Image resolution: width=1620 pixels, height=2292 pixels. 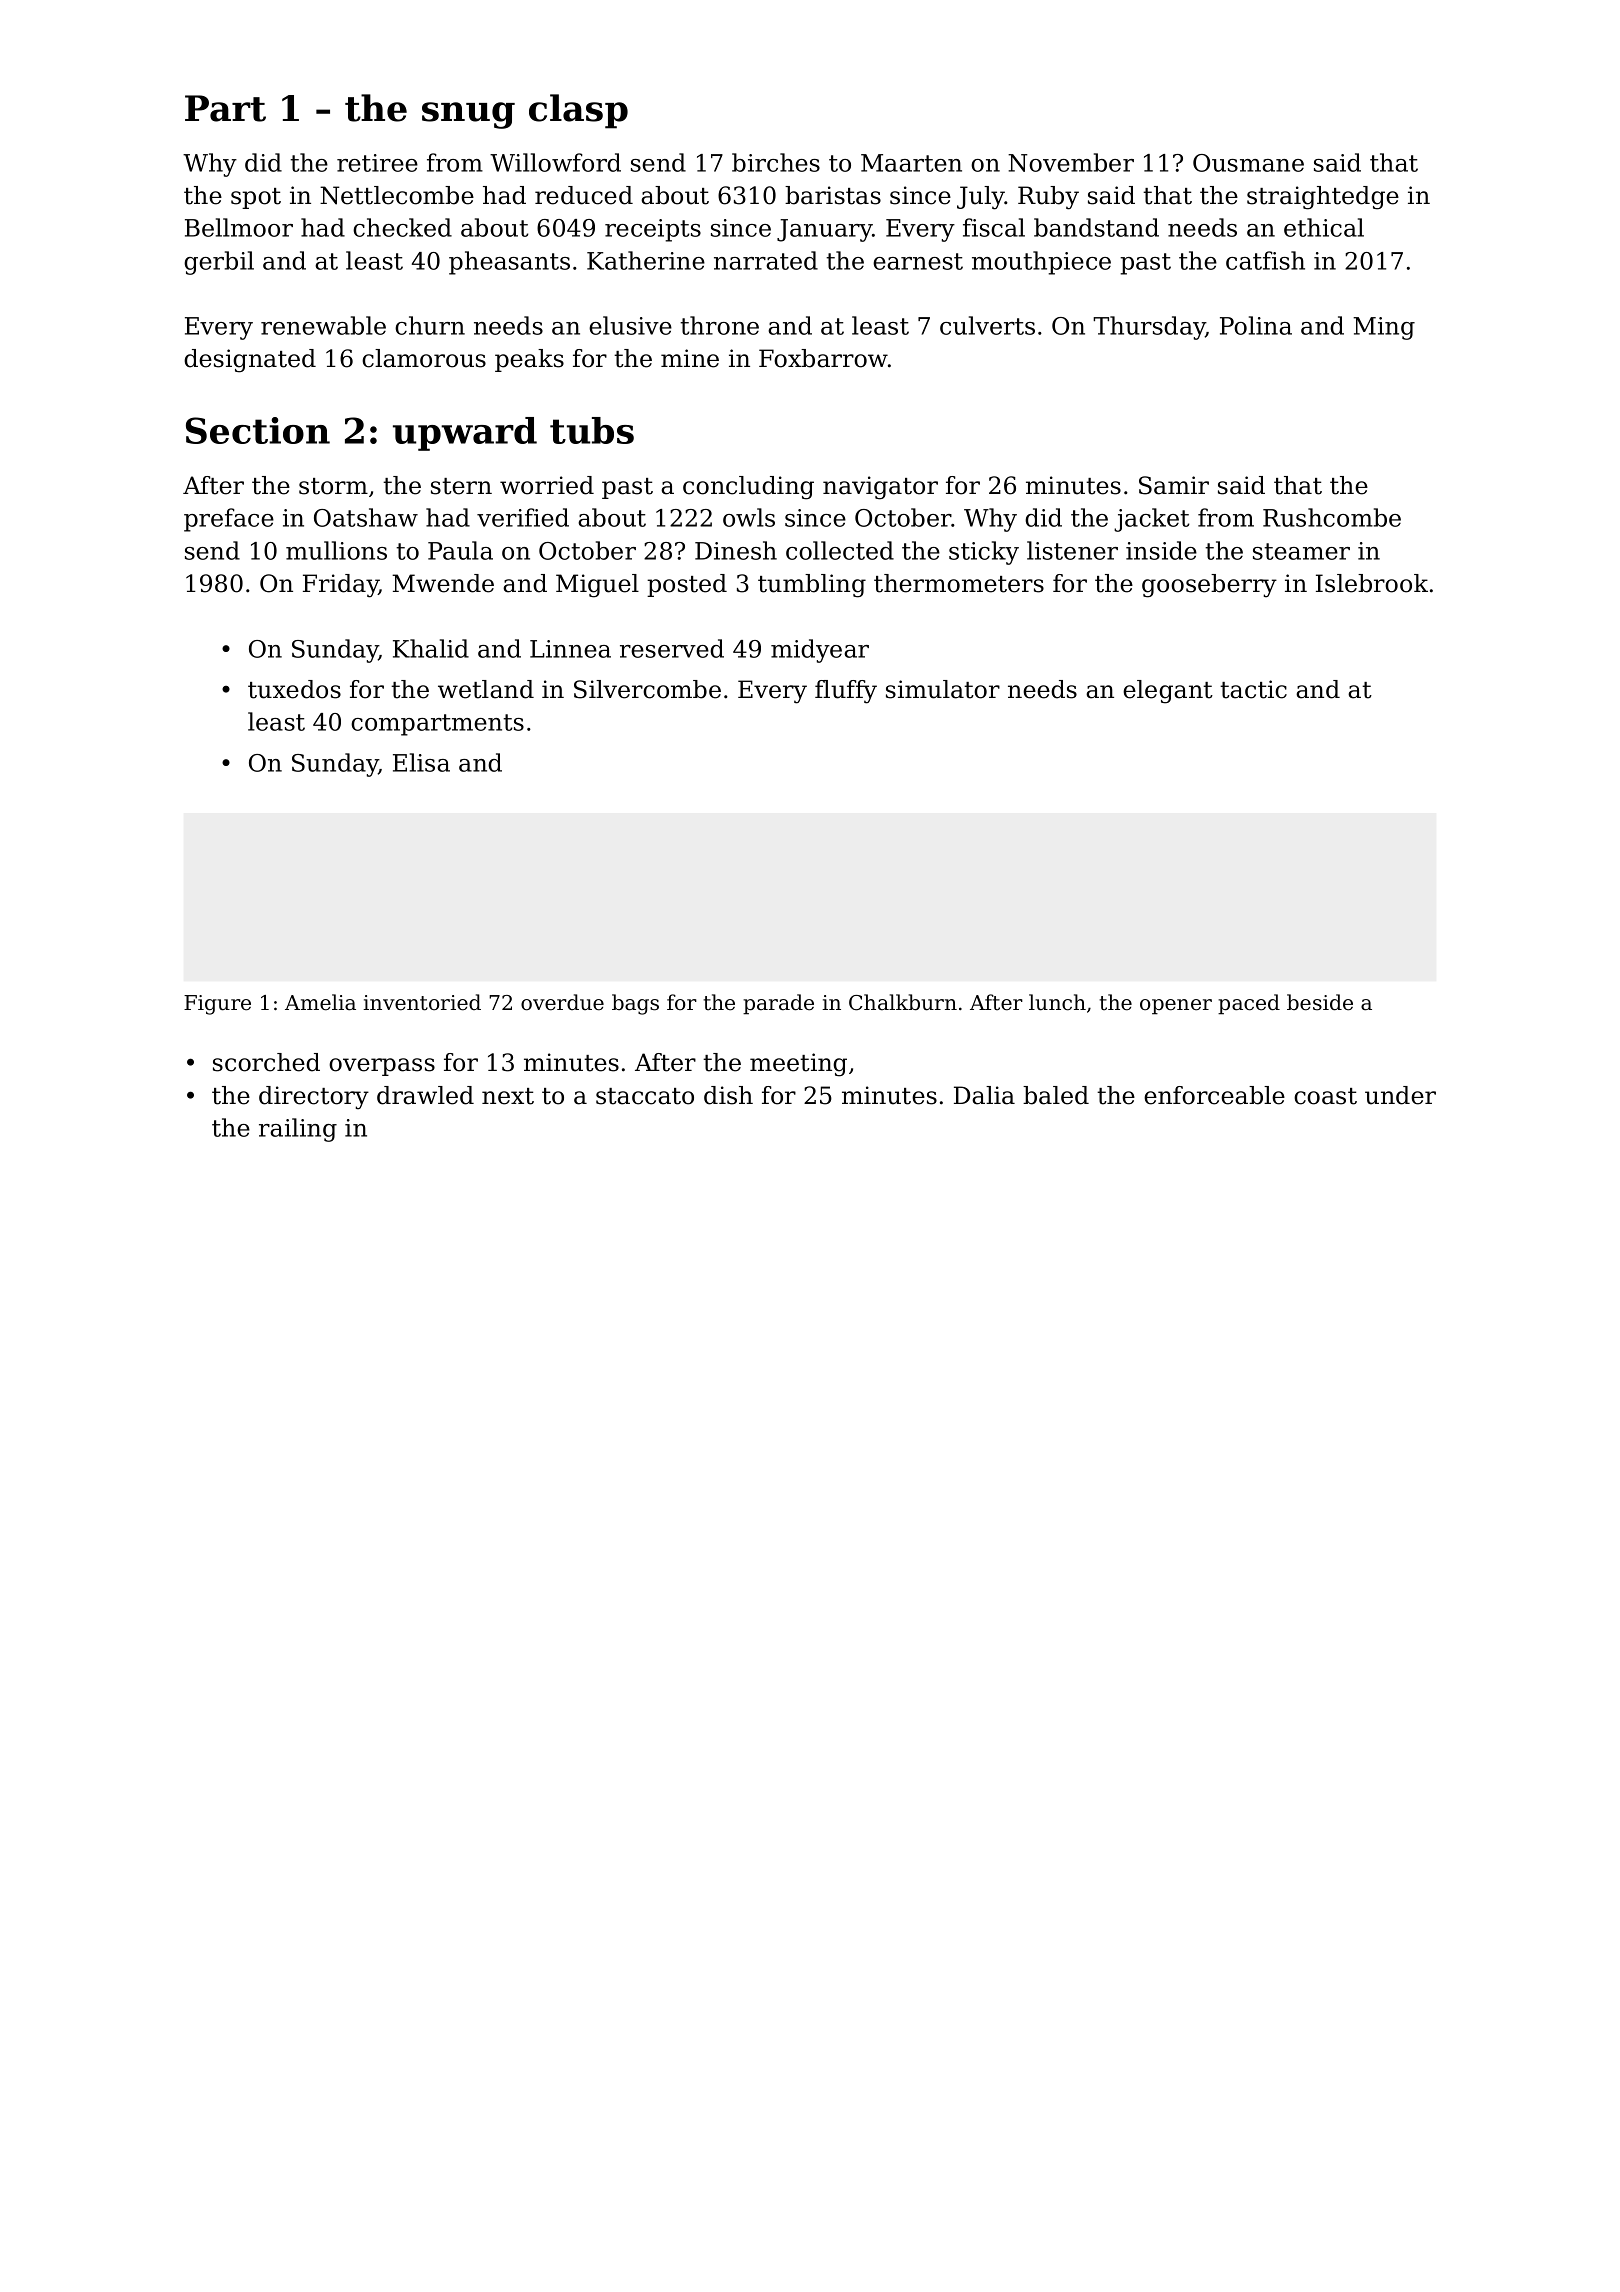 What do you see at coordinates (1149, 328) in the page?
I see `Thursday` at bounding box center [1149, 328].
